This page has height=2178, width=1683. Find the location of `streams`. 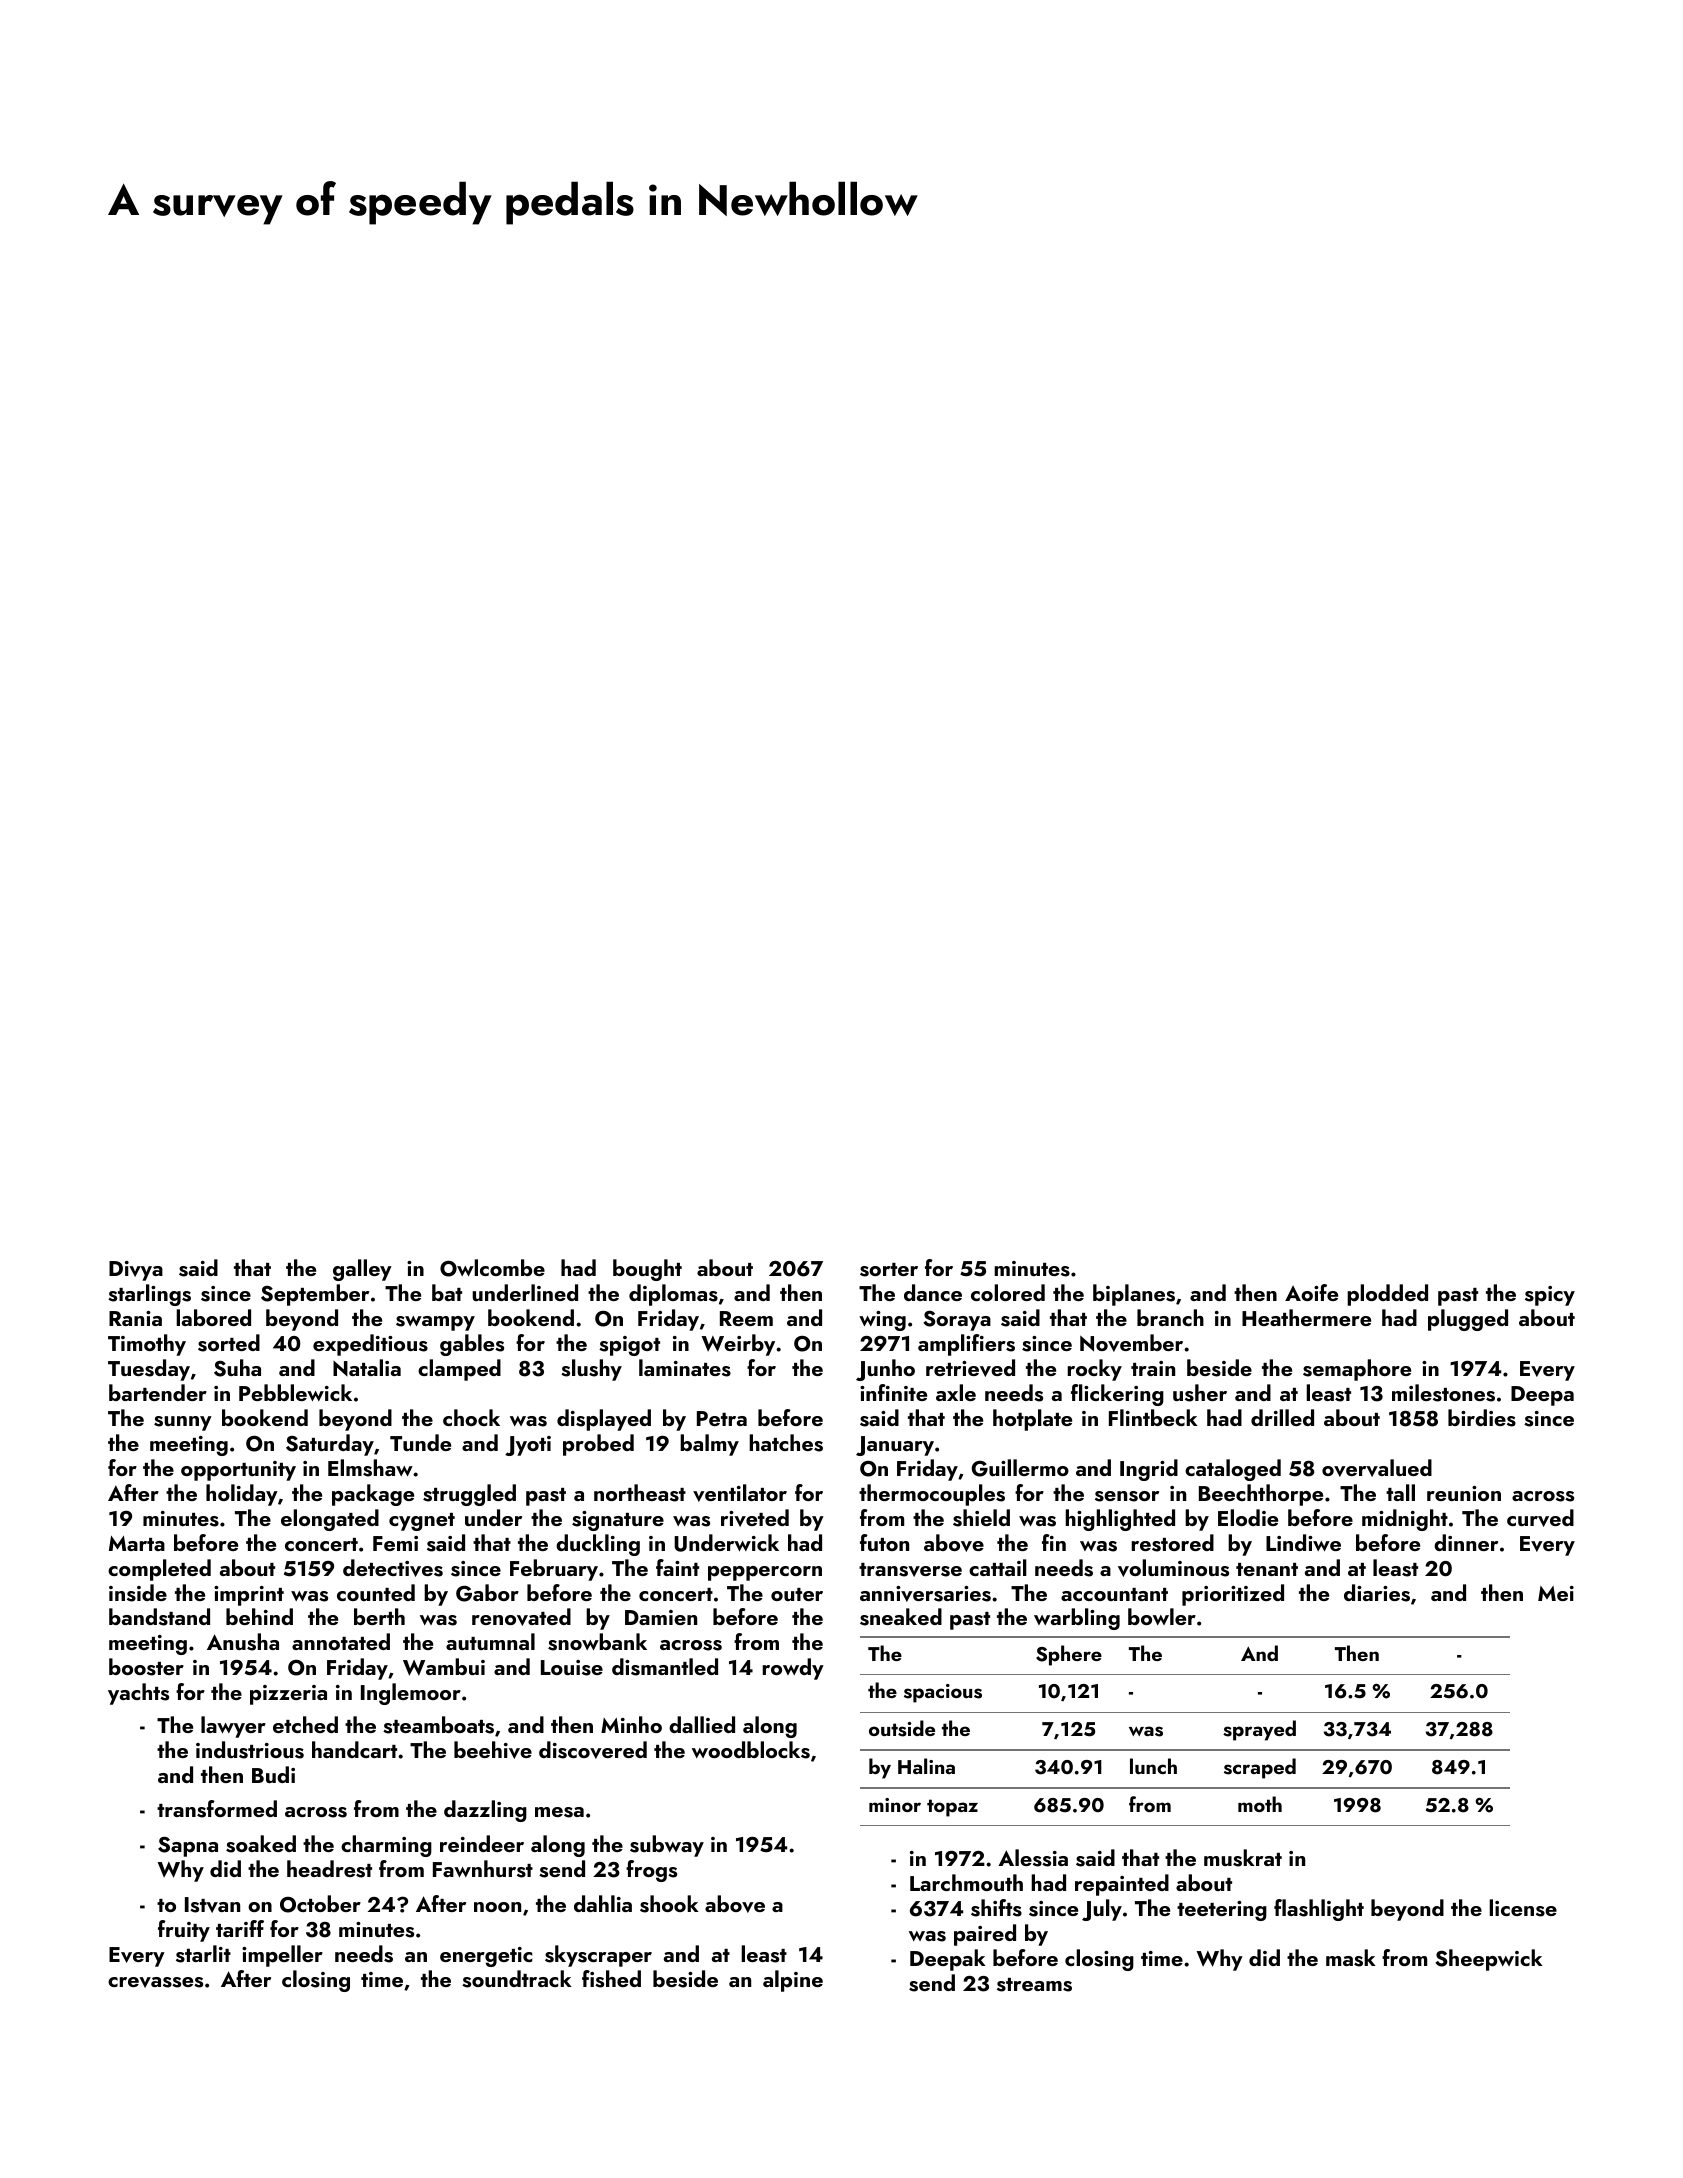

streams is located at coordinates (1034, 1985).
